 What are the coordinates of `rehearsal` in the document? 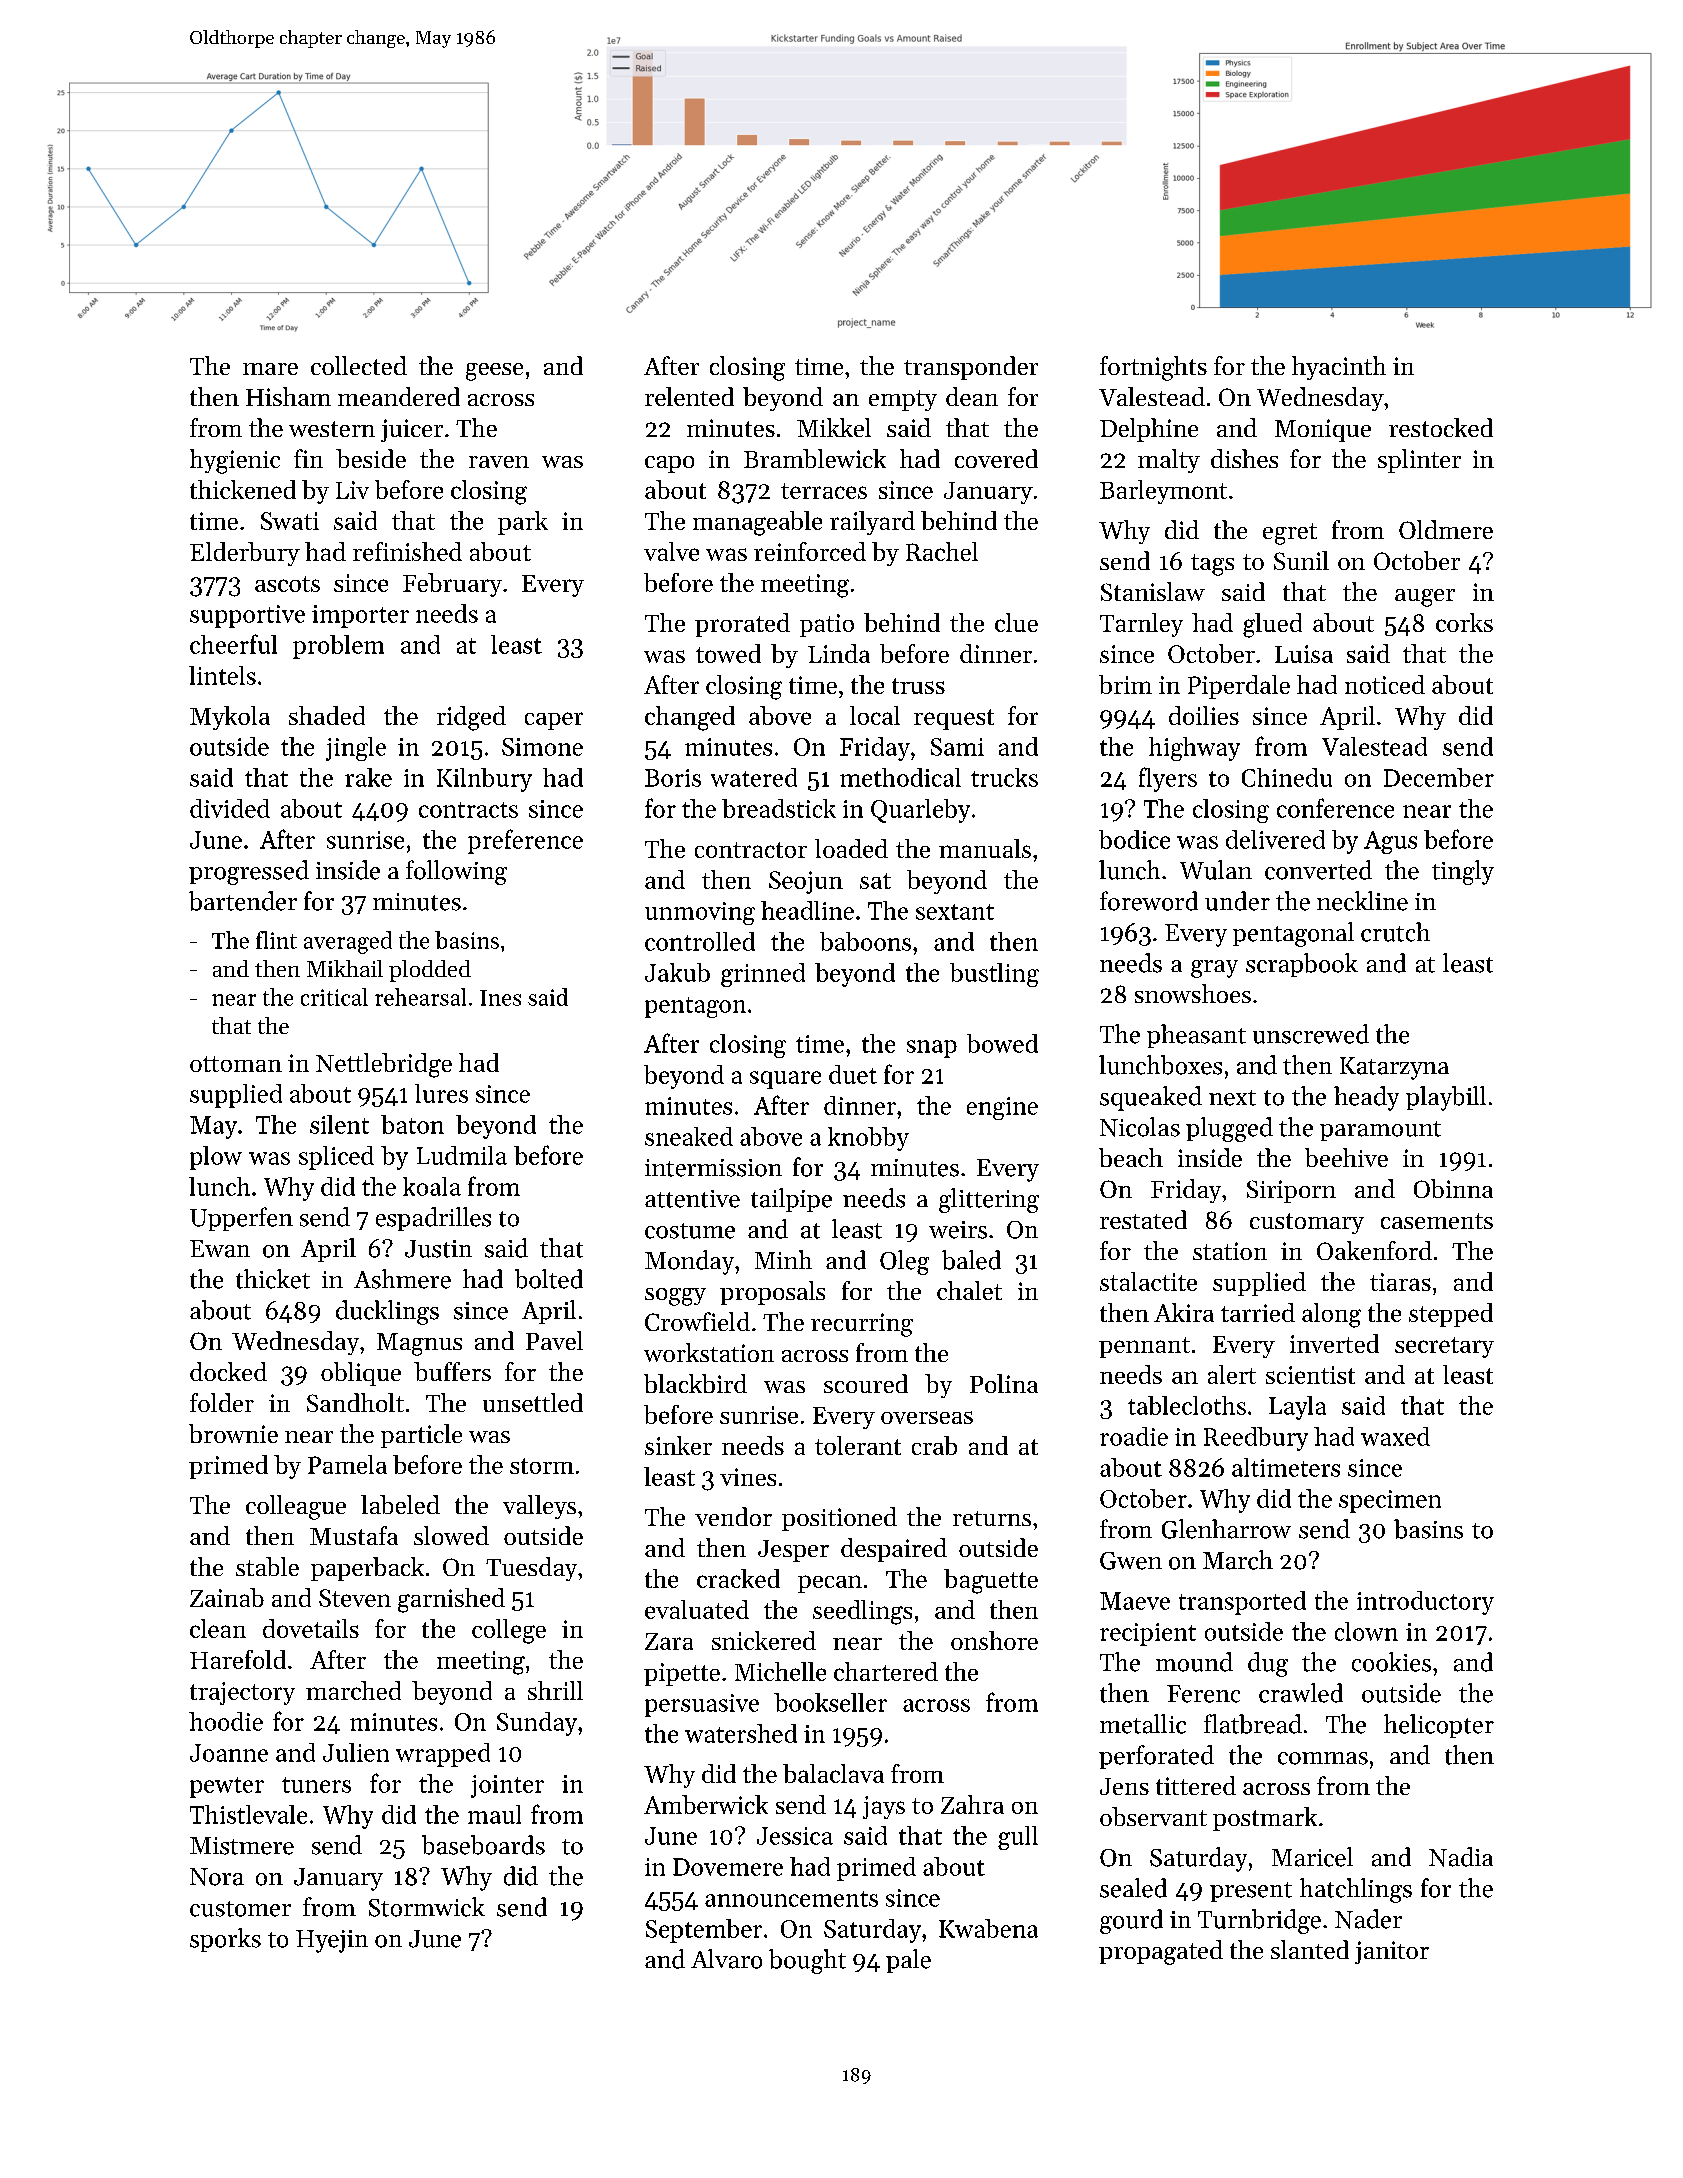 It's located at (420, 997).
